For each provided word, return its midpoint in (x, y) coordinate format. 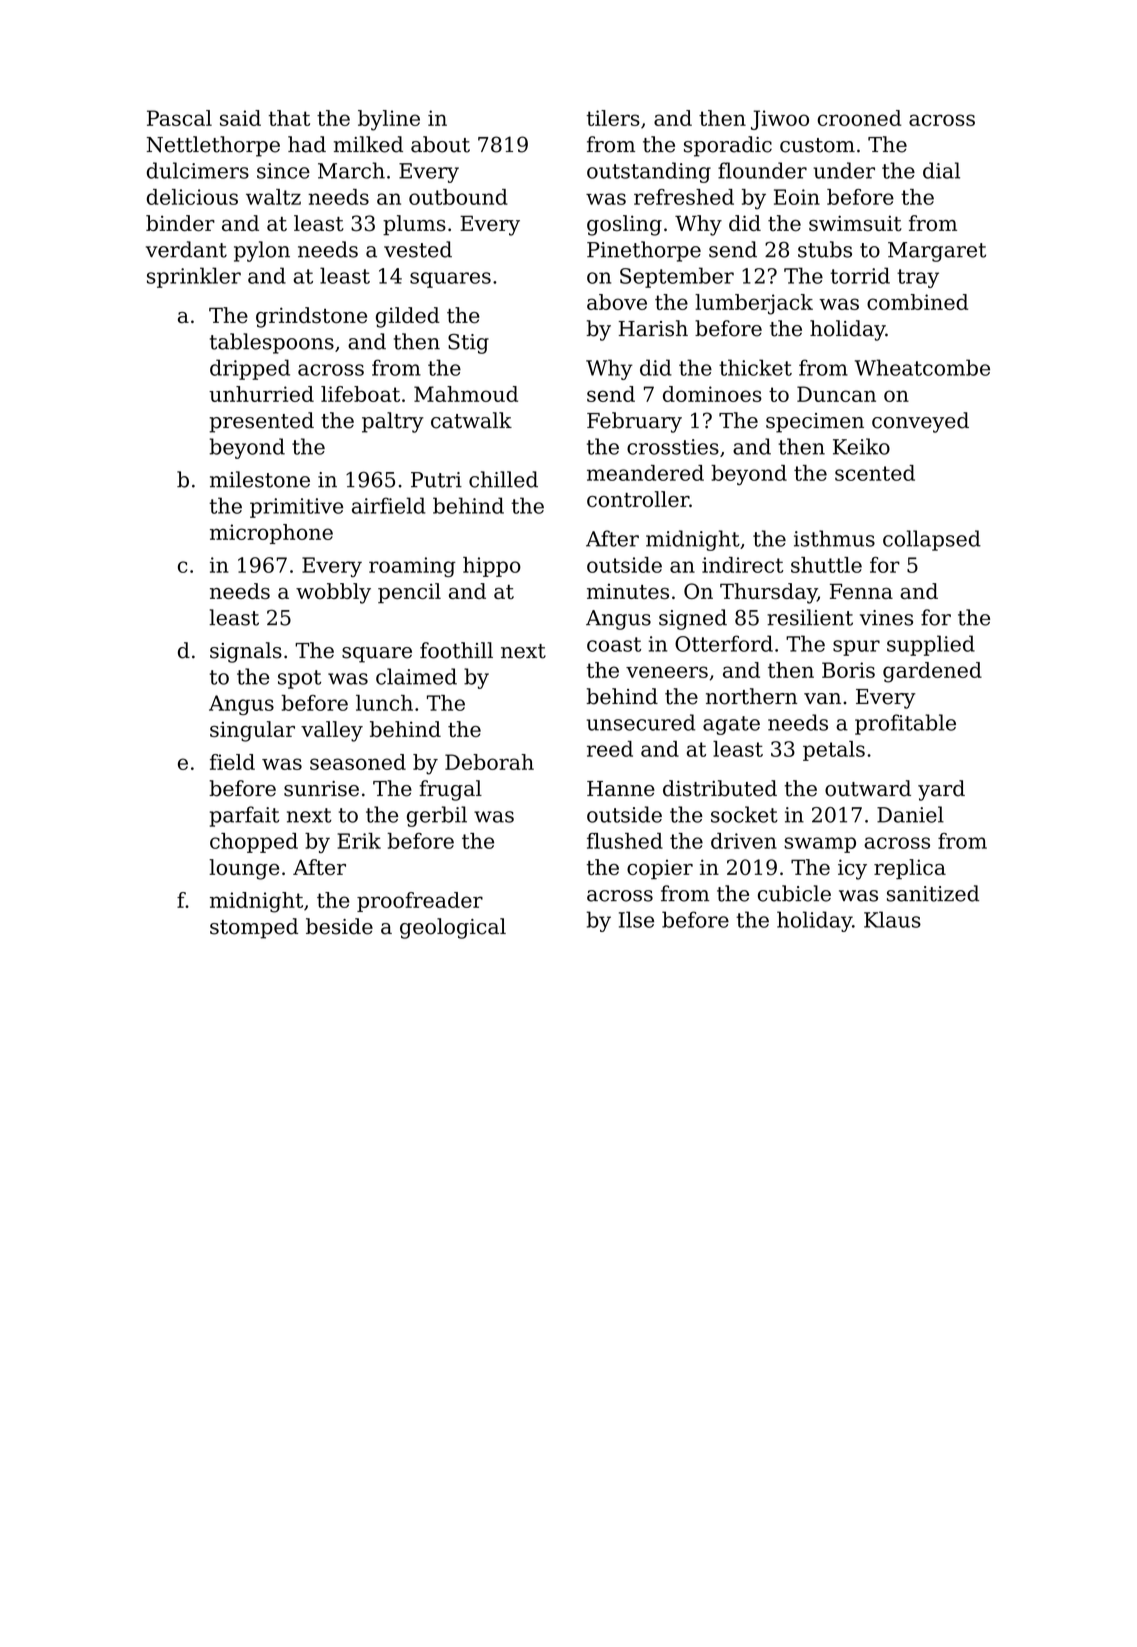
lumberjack (754, 304)
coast (614, 644)
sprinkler (194, 277)
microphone (271, 534)
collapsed (932, 540)
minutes (628, 591)
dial (941, 170)
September (677, 277)
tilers (613, 118)
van (822, 699)
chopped (254, 843)
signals (246, 652)
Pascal (179, 118)
